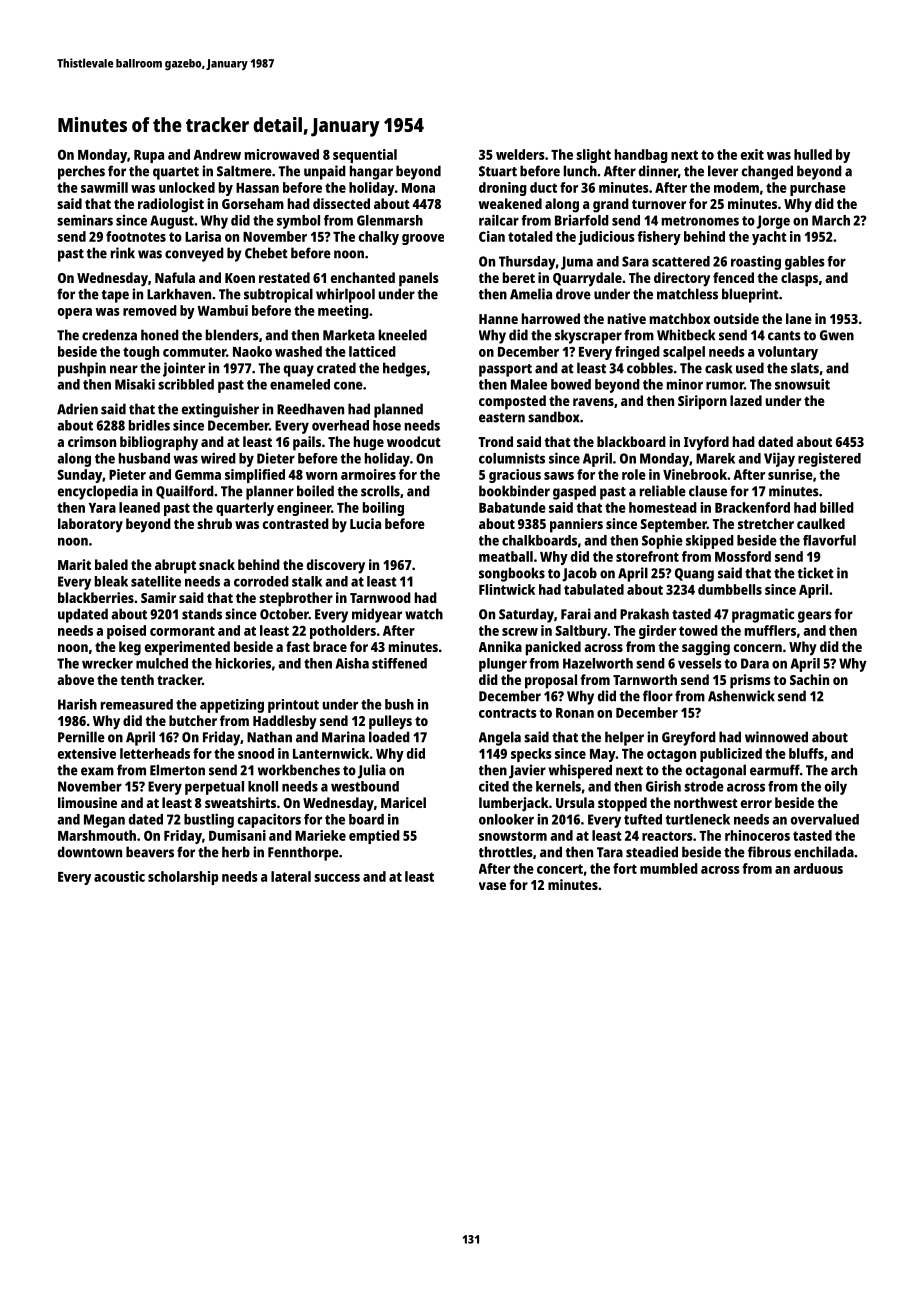 This screenshot has width=924, height=1314. I want to click on snowsuit, so click(802, 384).
